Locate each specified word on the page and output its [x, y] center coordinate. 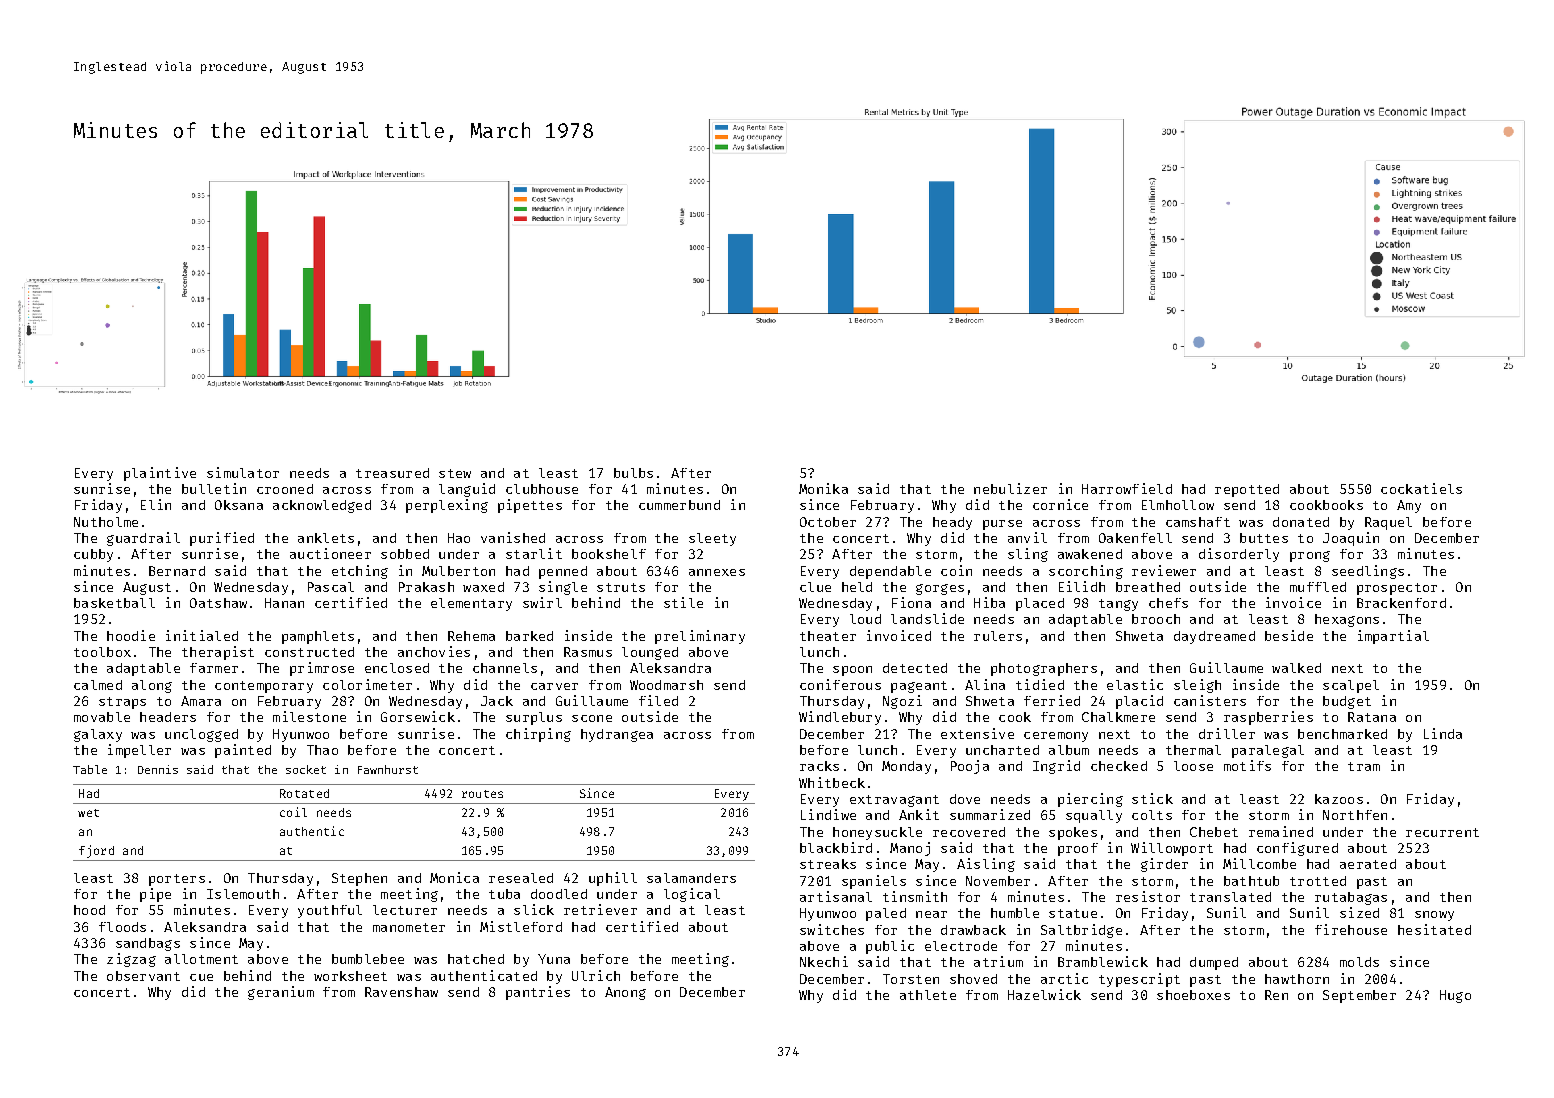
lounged [650, 653]
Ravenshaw [401, 992]
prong [1310, 556]
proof [1078, 849]
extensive [977, 733]
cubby [93, 555]
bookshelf [609, 554]
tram [1364, 766]
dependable [890, 572]
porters [177, 880]
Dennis [158, 769]
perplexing [447, 506]
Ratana [1372, 717]
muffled [1318, 587]
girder [1164, 865]
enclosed [397, 668]
